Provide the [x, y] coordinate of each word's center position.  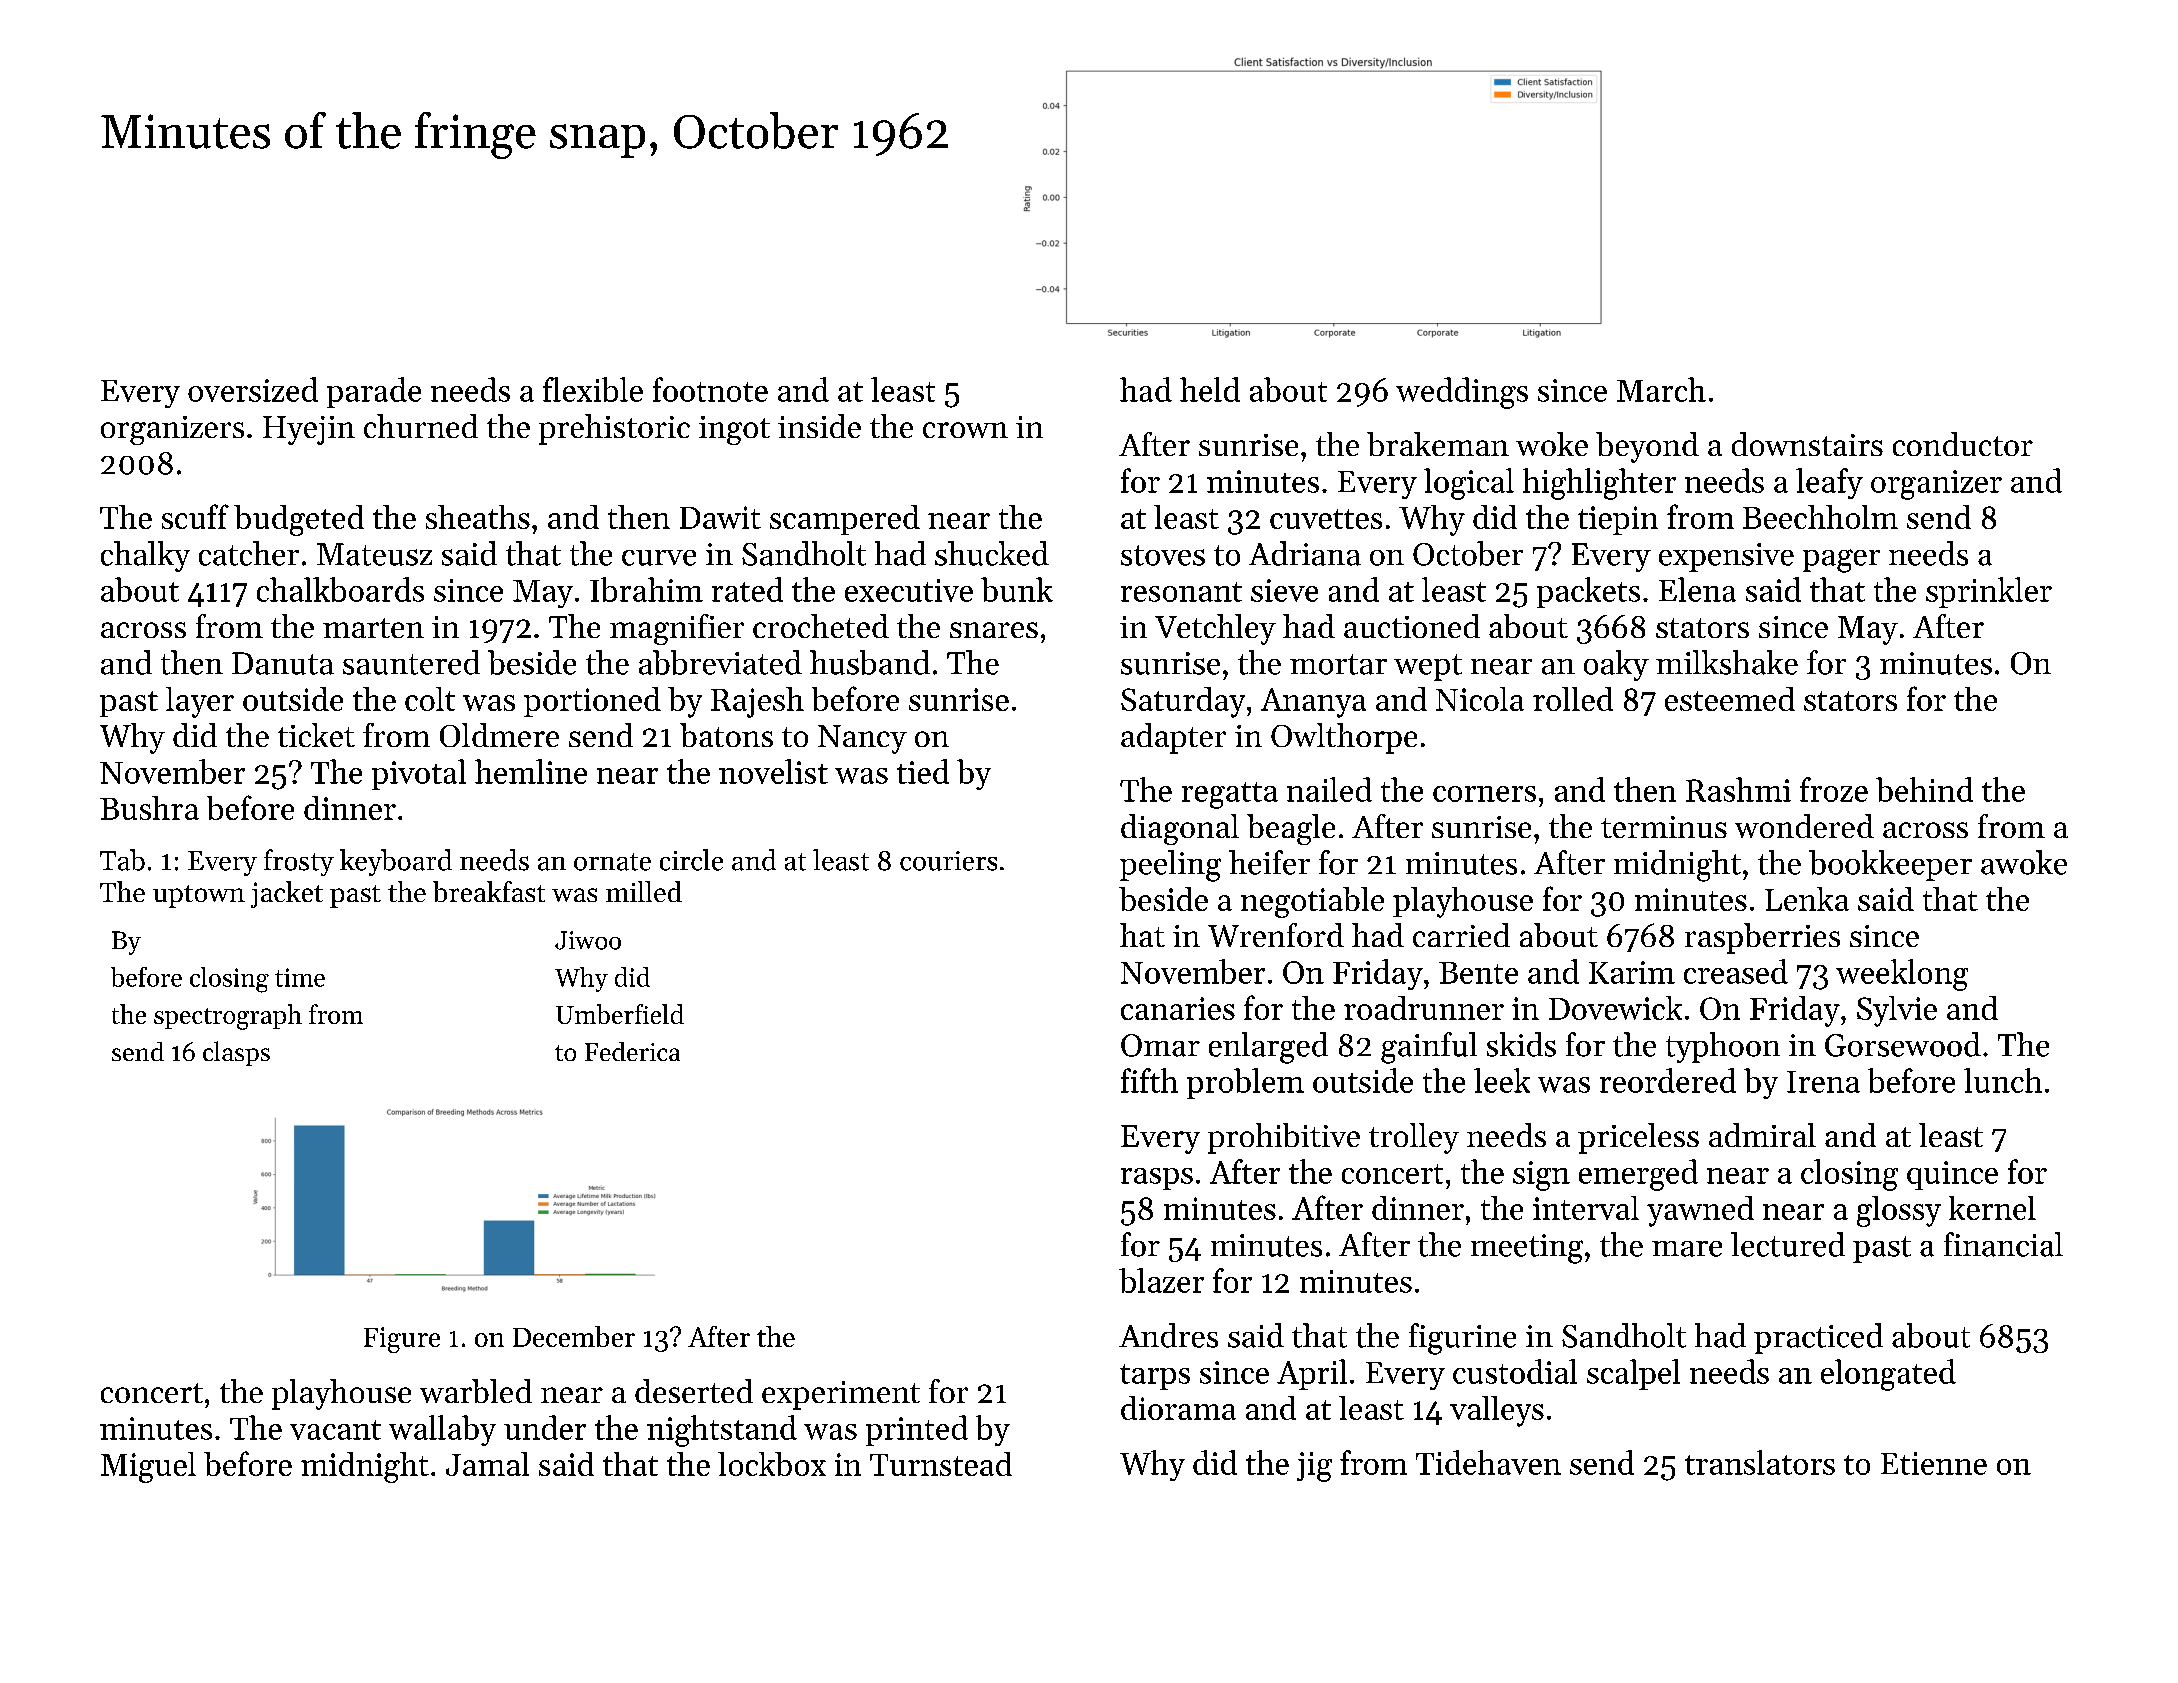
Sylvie [1897, 1011]
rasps [1157, 1179]
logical [1469, 484]
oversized [253, 389]
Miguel [148, 1467]
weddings [1462, 393]
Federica [632, 1051]
